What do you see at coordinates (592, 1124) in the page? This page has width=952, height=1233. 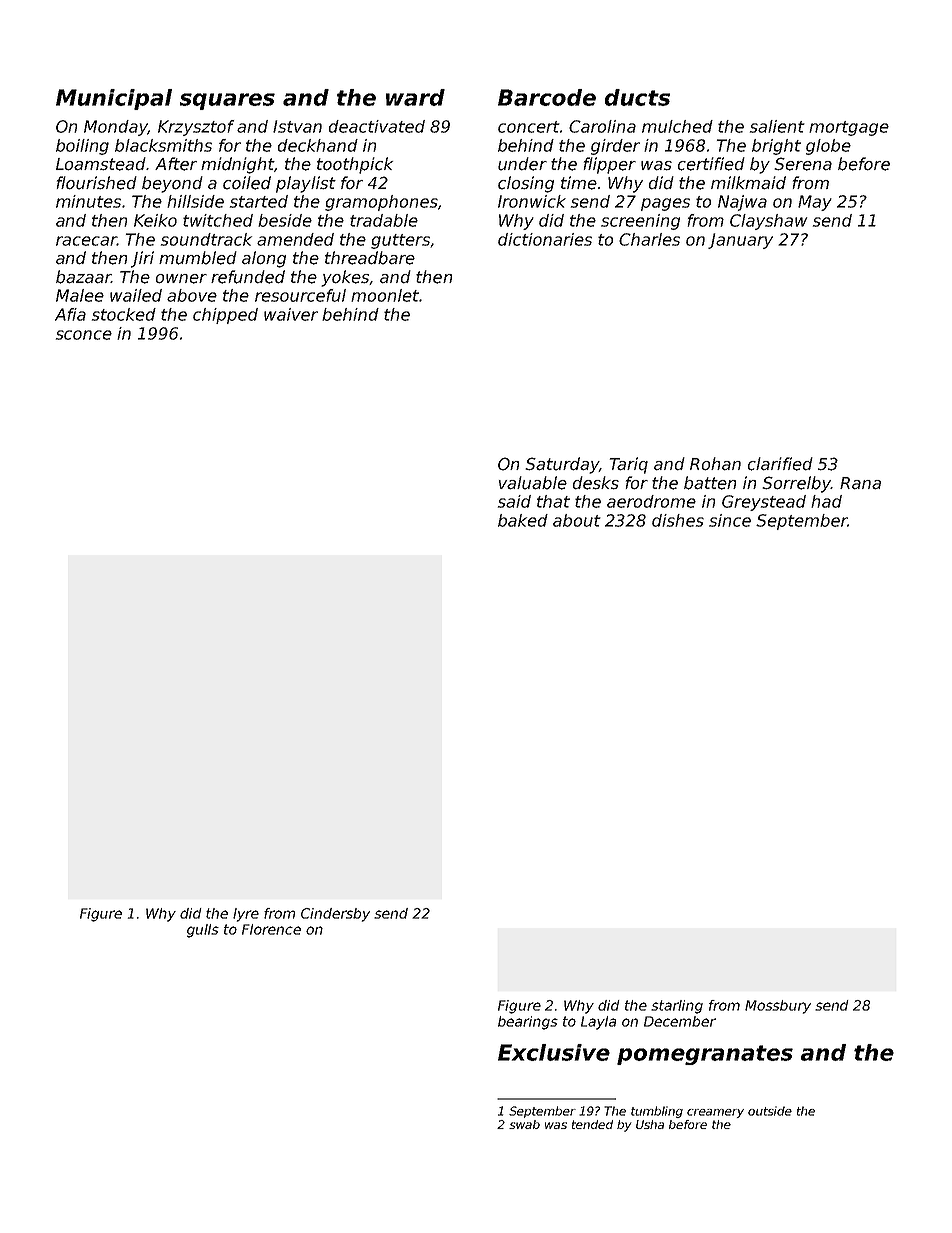 I see `tended` at bounding box center [592, 1124].
